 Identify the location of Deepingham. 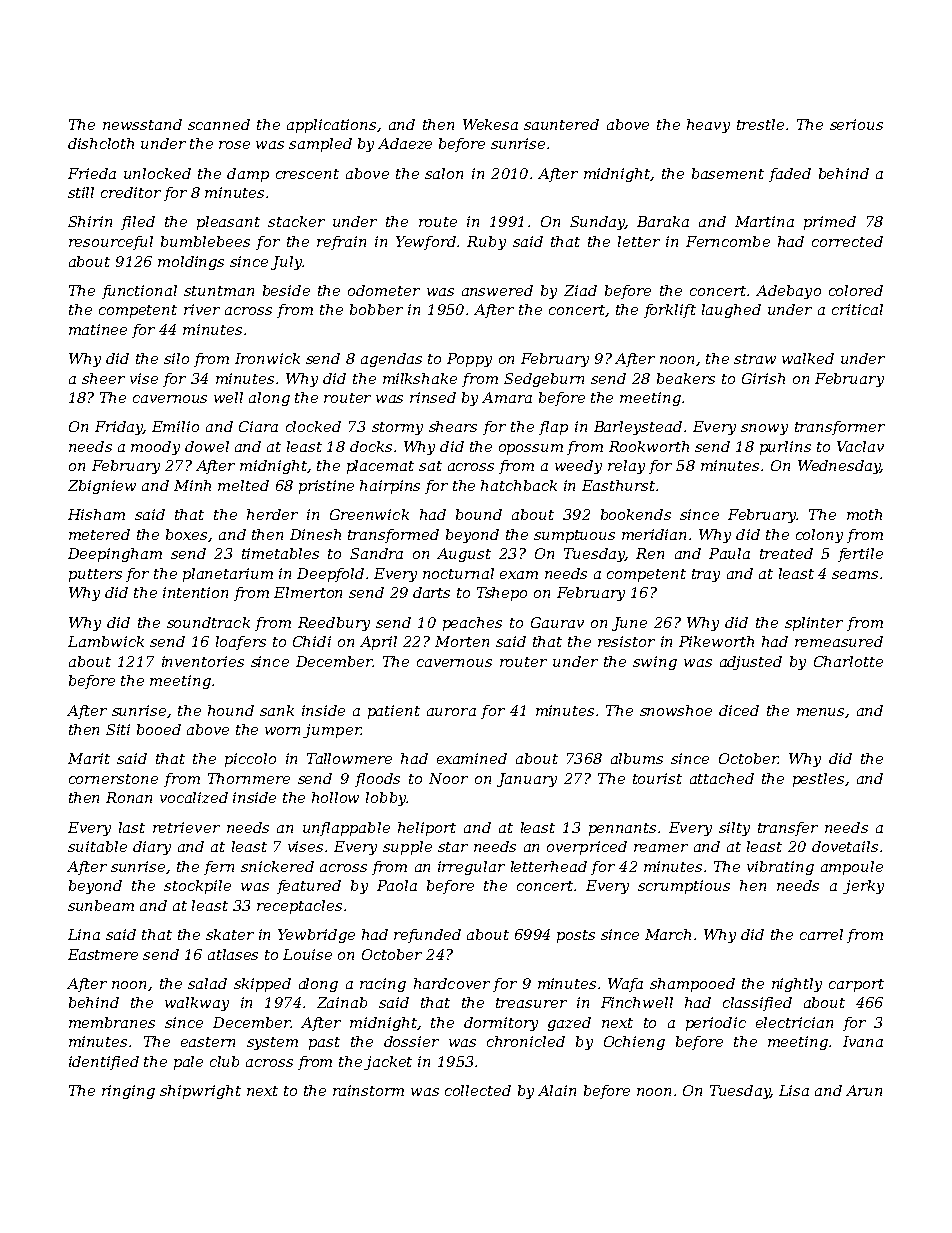
(115, 555).
